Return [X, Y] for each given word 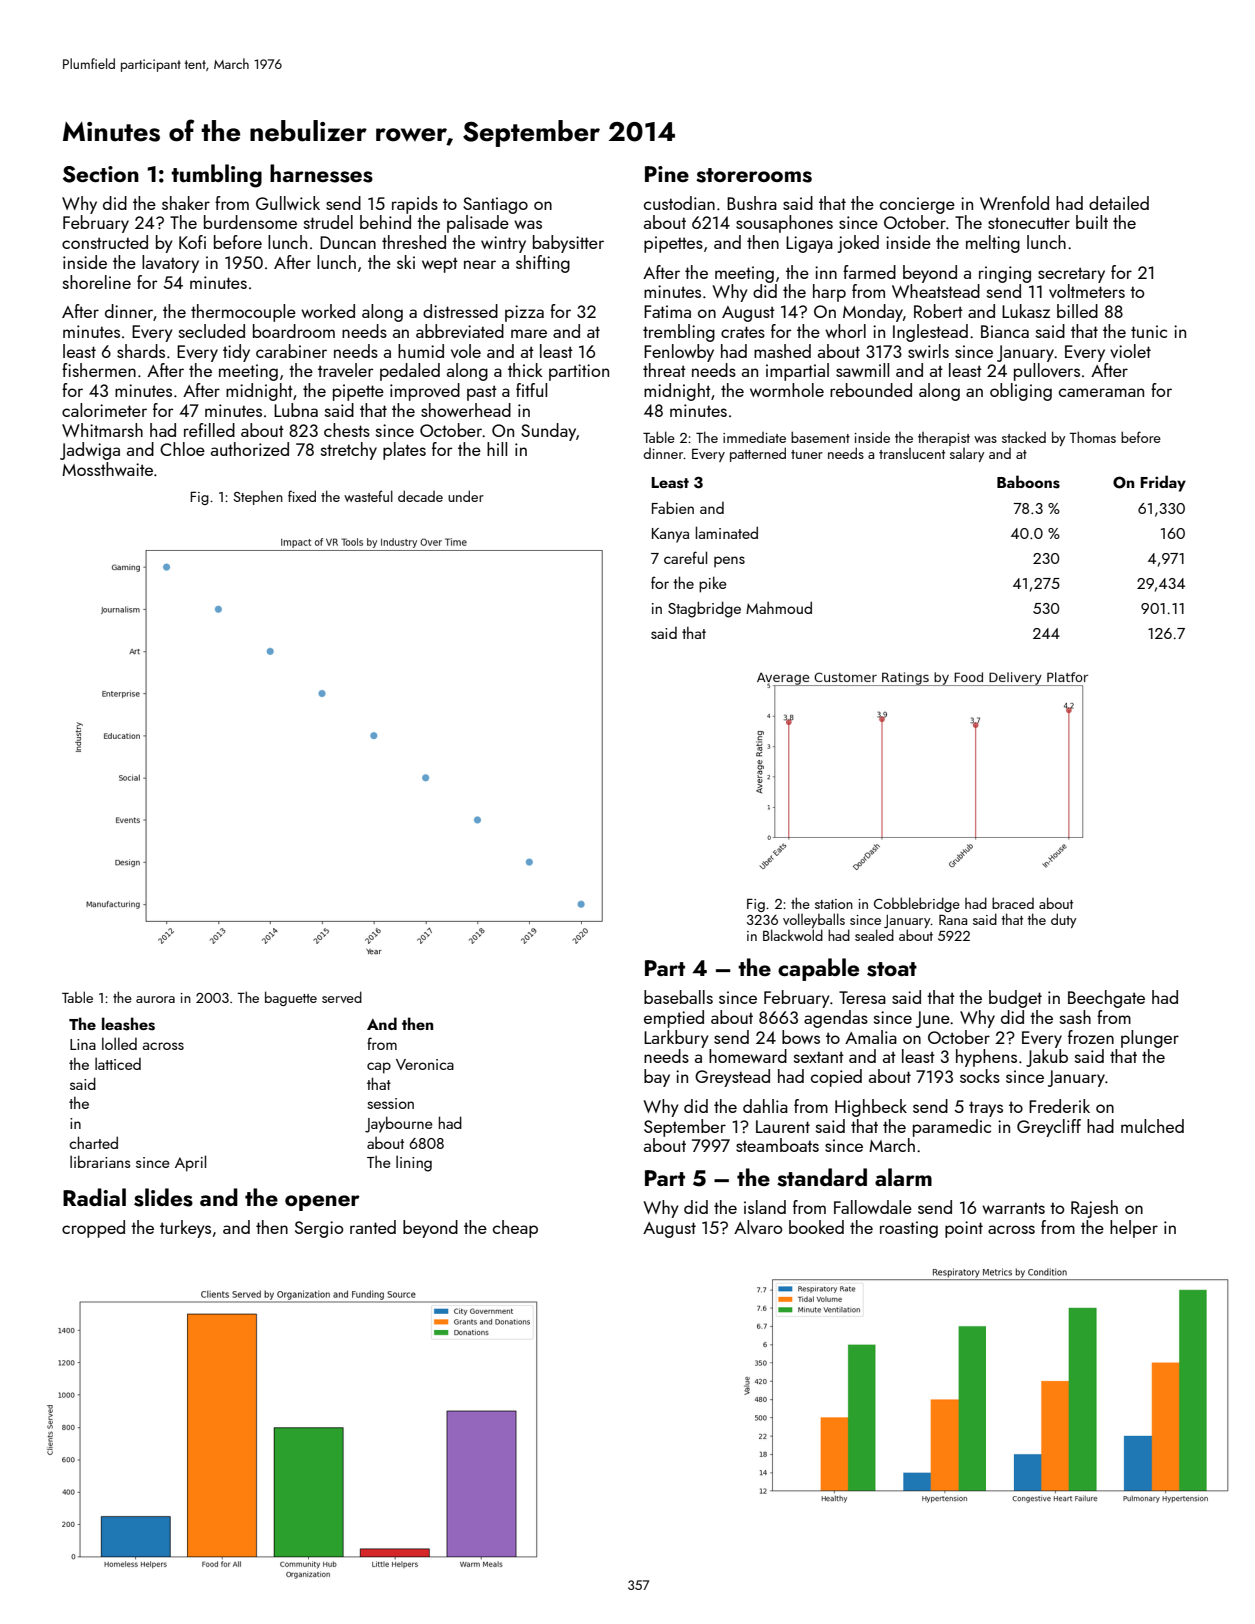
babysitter [568, 244]
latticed [118, 1063]
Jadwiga [90, 451]
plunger [1150, 1039]
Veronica [425, 1064]
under [466, 496]
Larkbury [676, 1039]
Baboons [1028, 482]
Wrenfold [1014, 203]
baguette [291, 998]
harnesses [321, 173]
